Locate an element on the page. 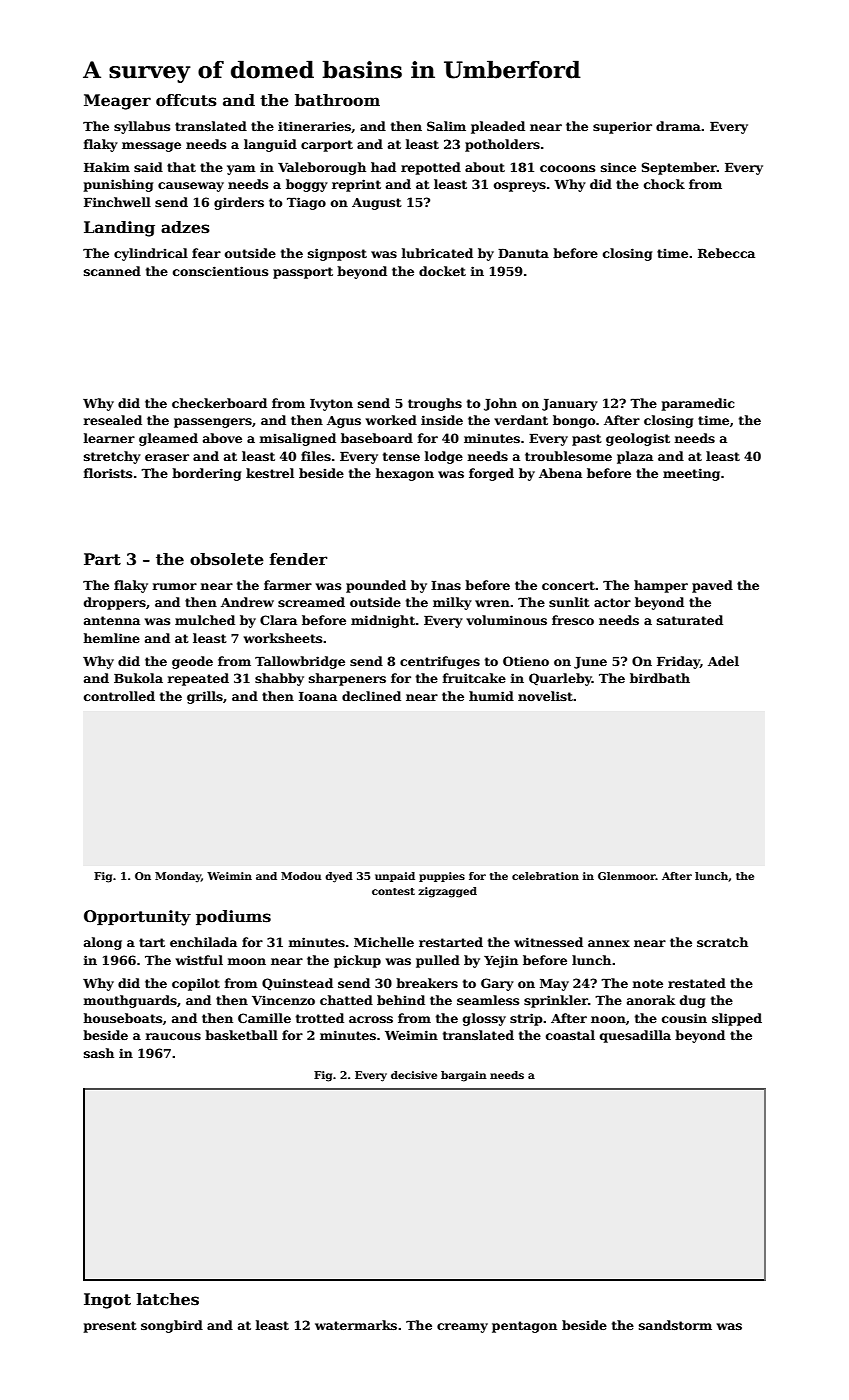 The width and height of the document is (849, 1400). grills is located at coordinates (205, 697).
